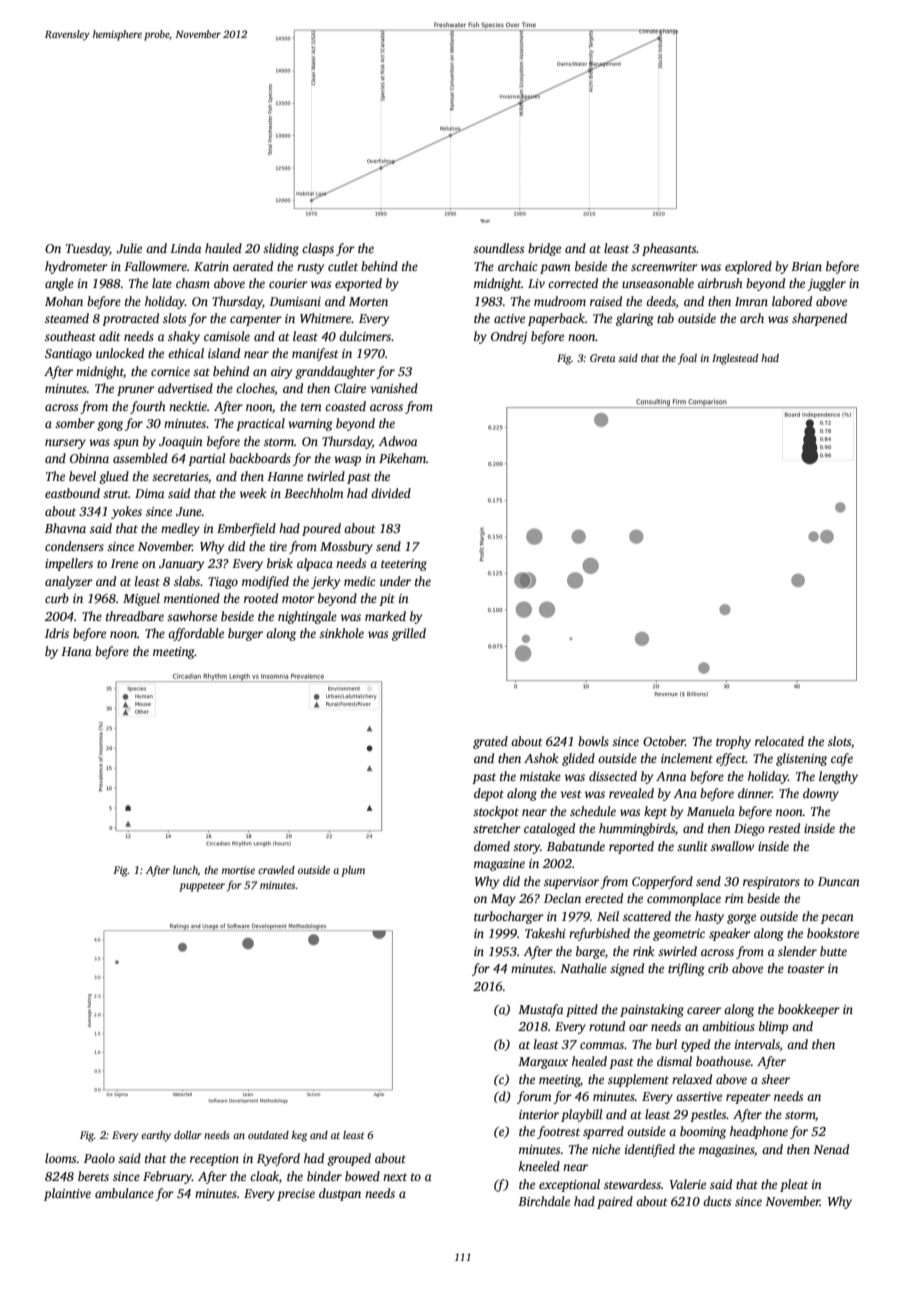  What do you see at coordinates (539, 1114) in the image?
I see `interior` at bounding box center [539, 1114].
